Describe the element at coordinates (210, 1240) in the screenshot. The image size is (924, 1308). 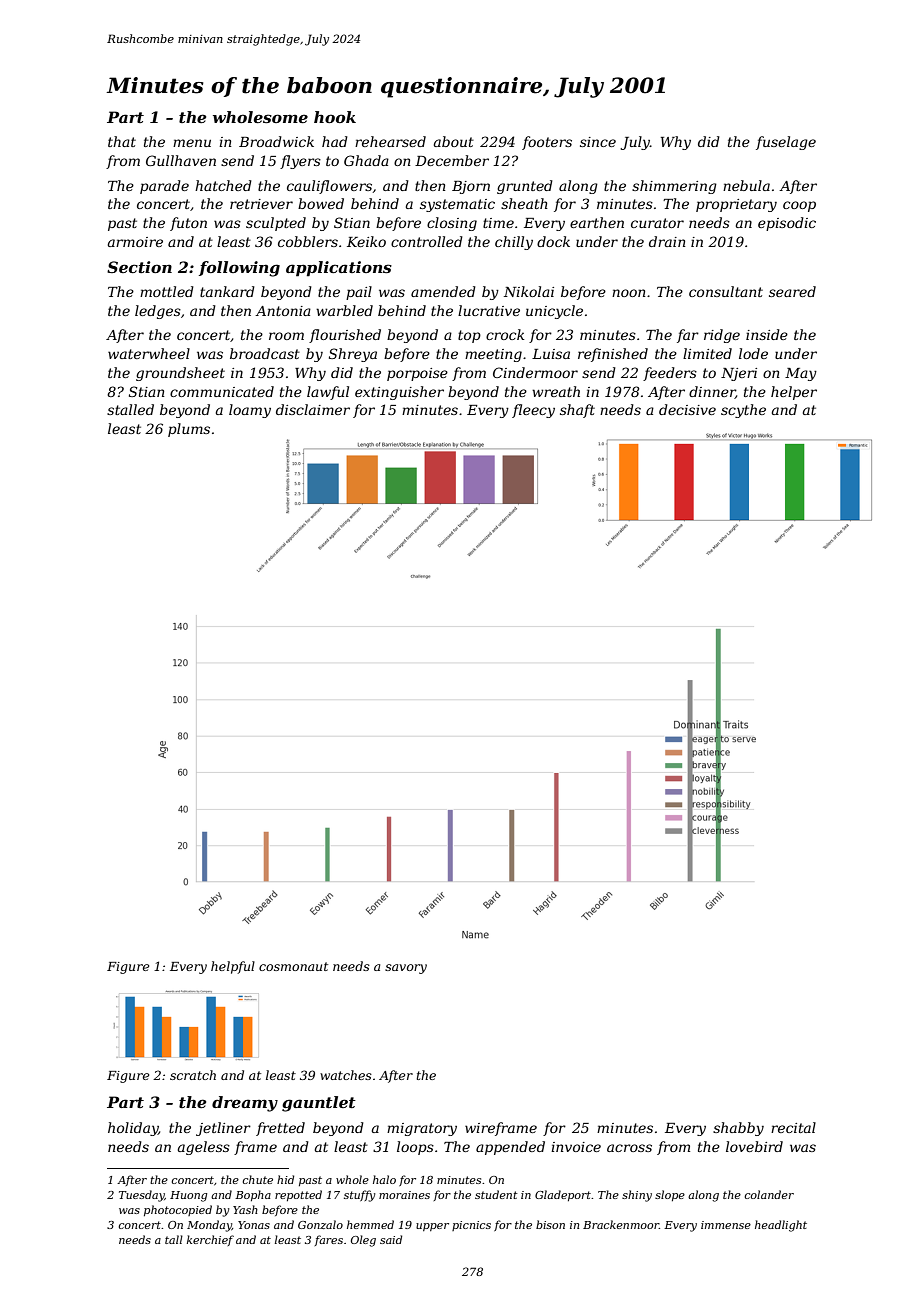
I see `kerchief` at that location.
